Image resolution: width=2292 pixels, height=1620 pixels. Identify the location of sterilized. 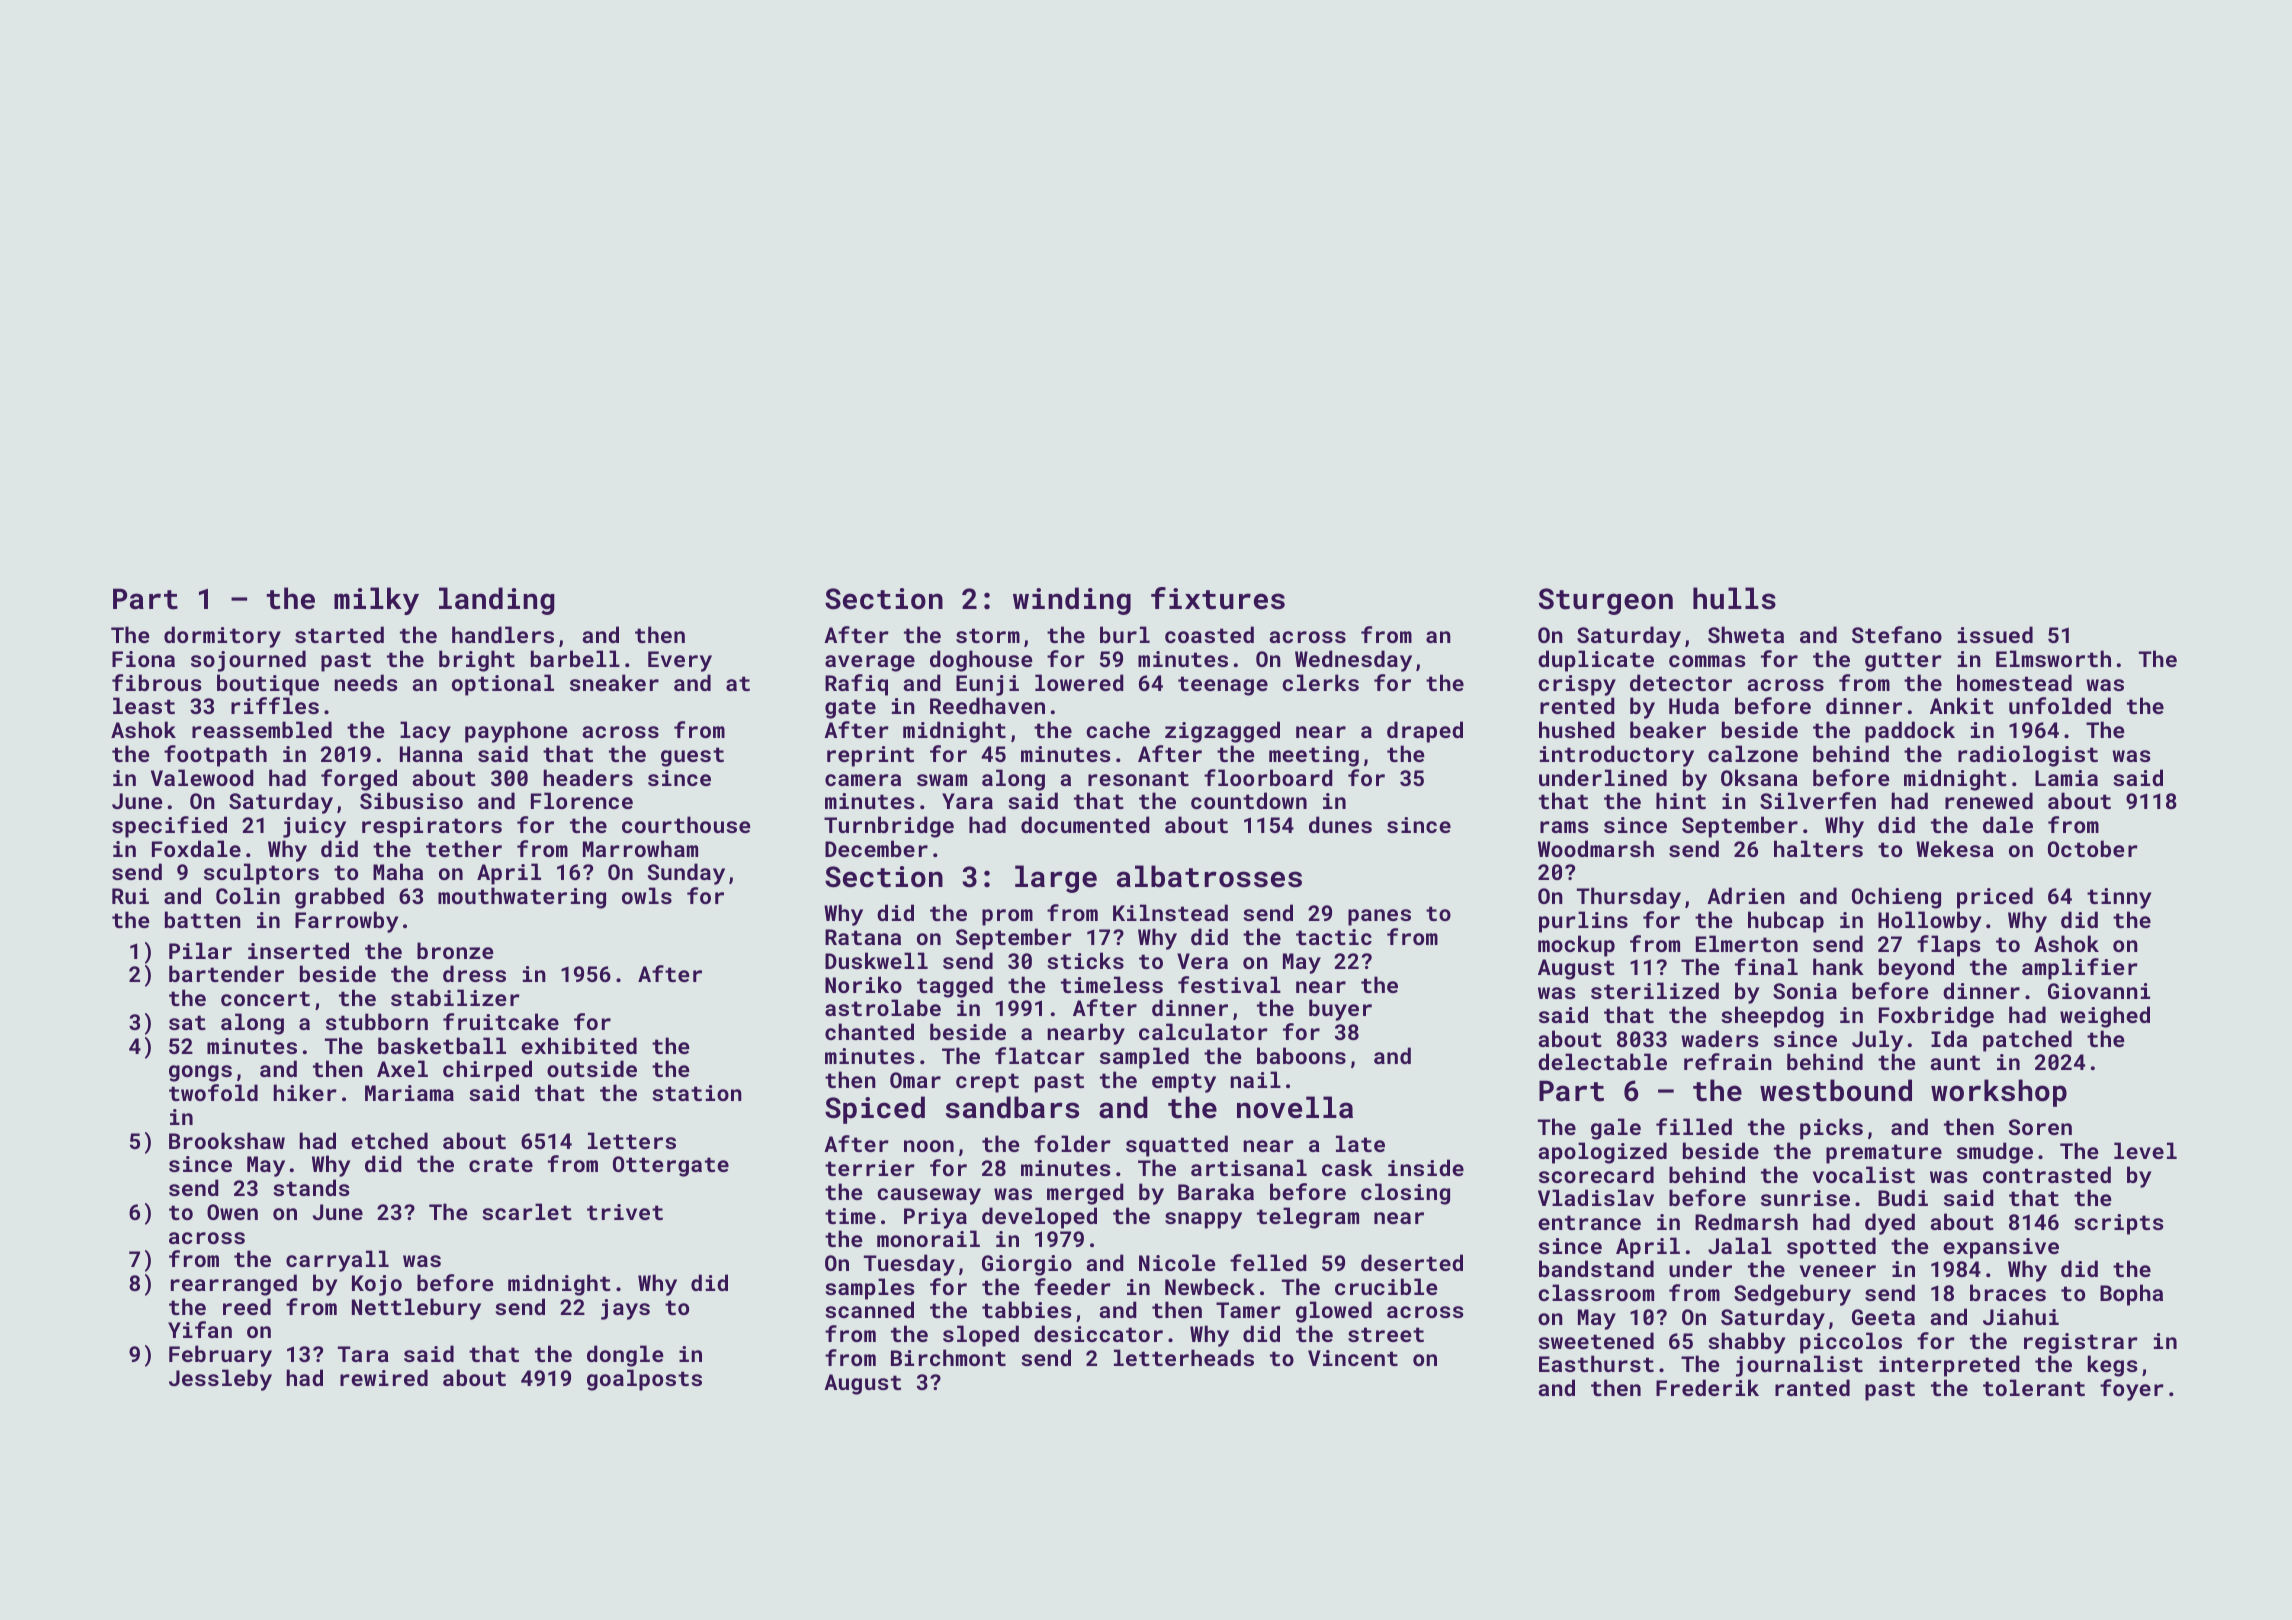
(1655, 990).
